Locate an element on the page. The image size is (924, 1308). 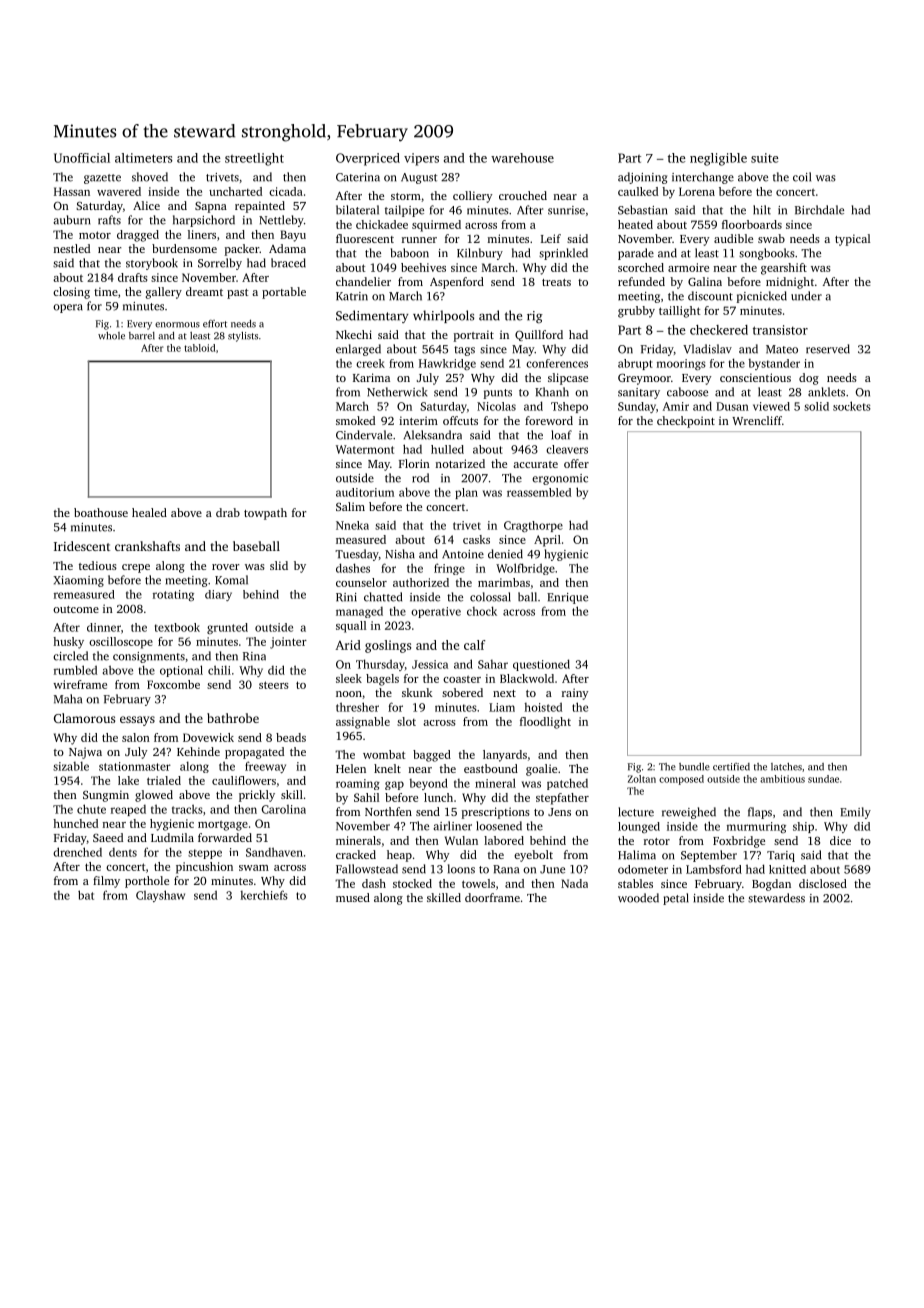
stylists is located at coordinates (243, 337).
